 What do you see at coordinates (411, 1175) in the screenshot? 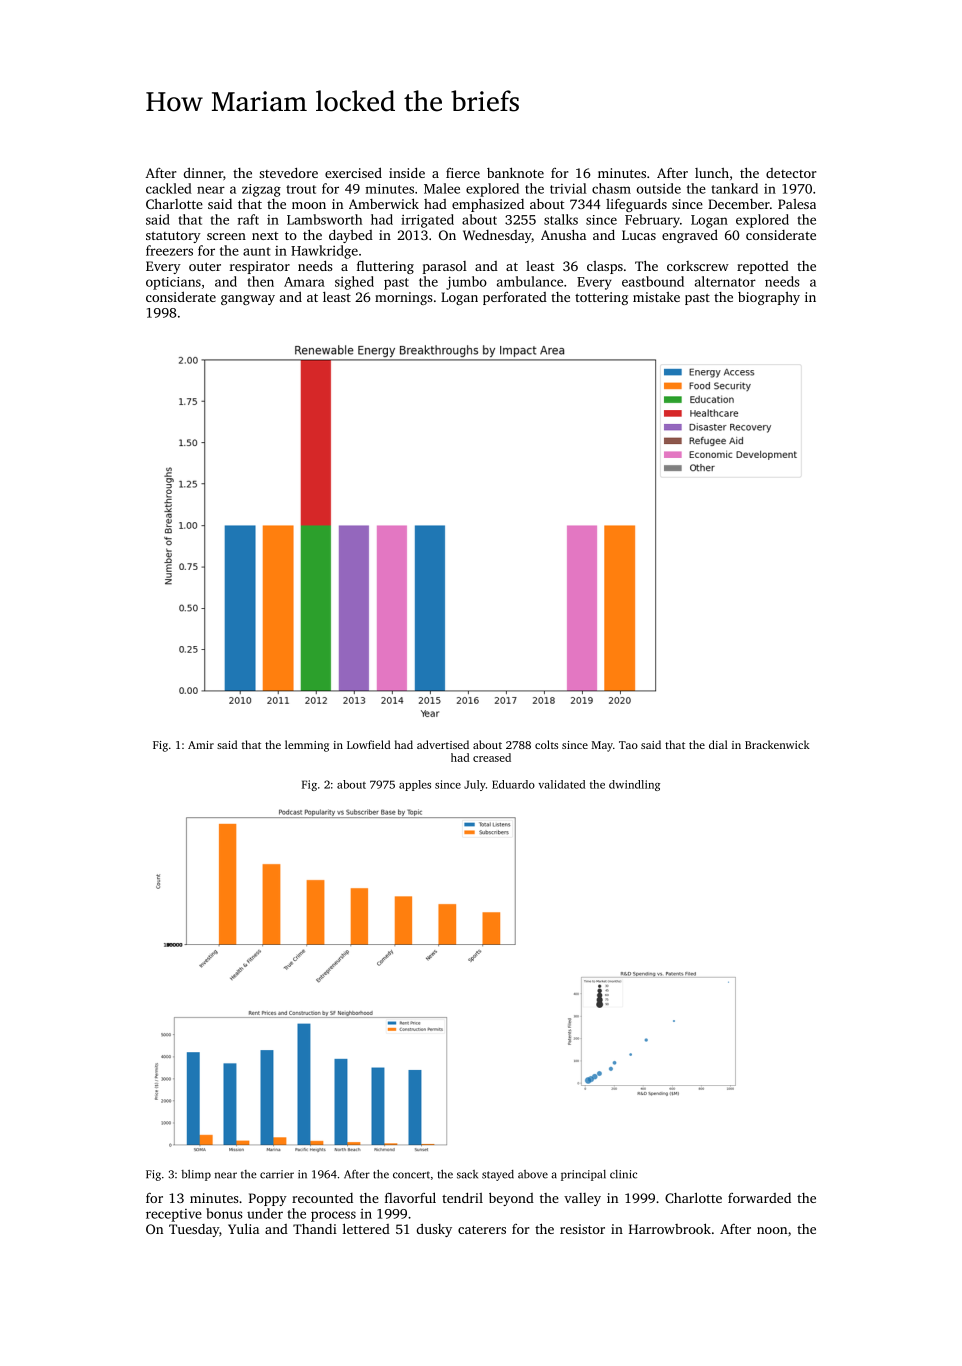
I see `concert` at bounding box center [411, 1175].
